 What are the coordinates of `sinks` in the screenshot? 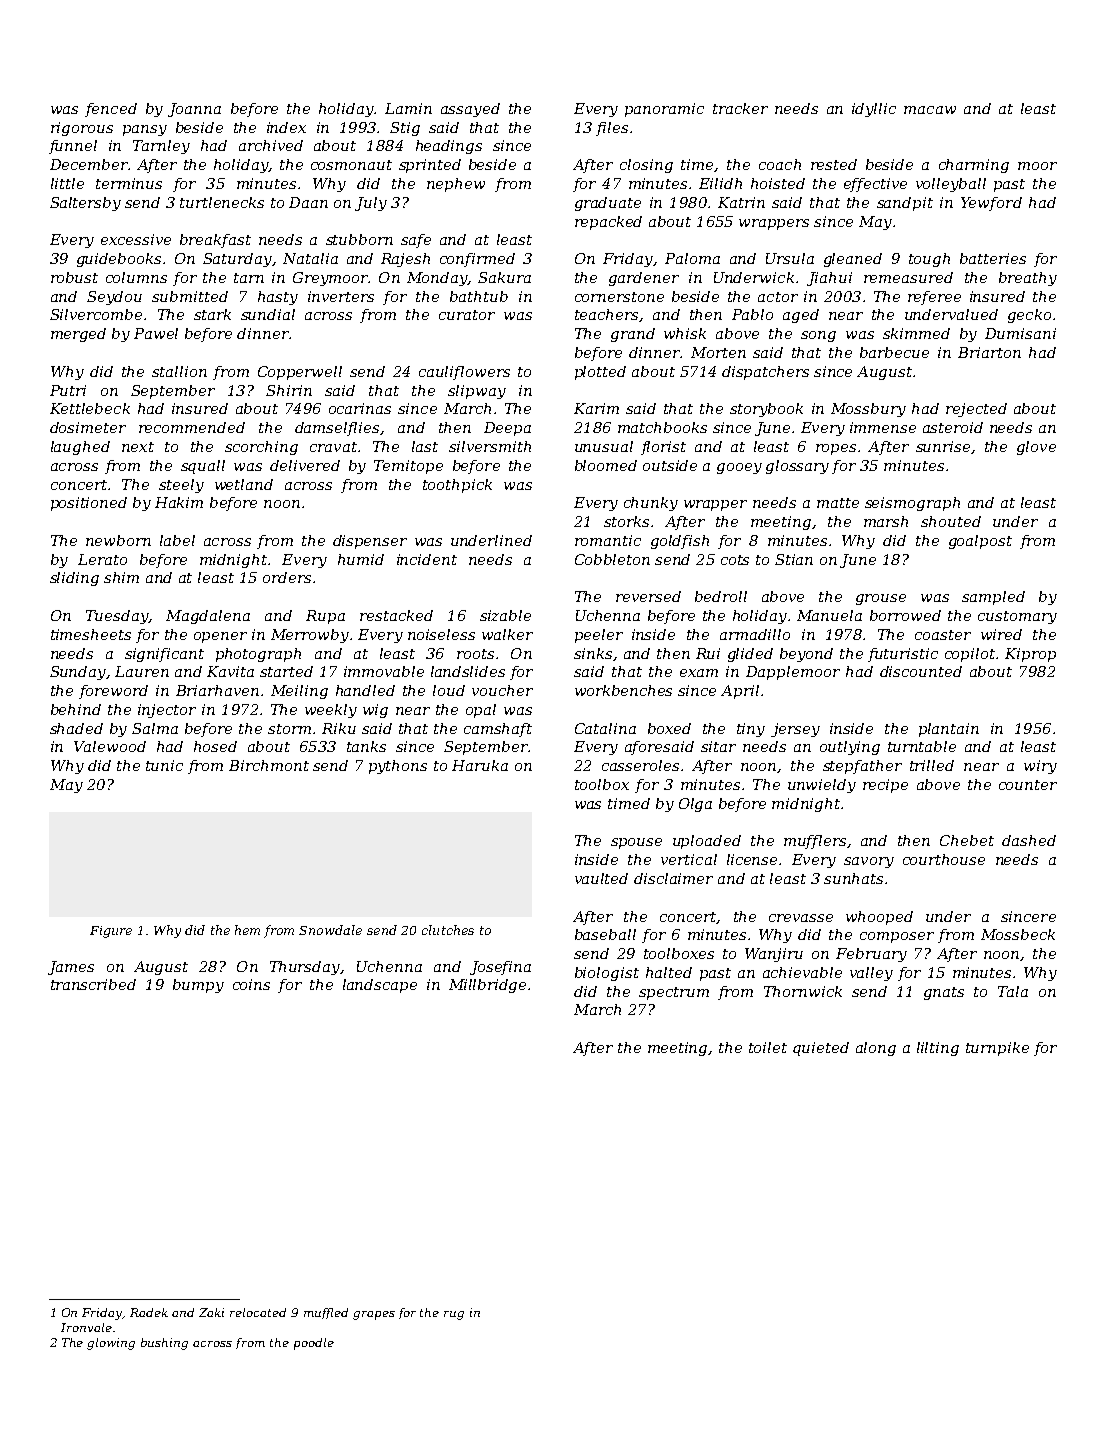 It's located at (593, 653).
